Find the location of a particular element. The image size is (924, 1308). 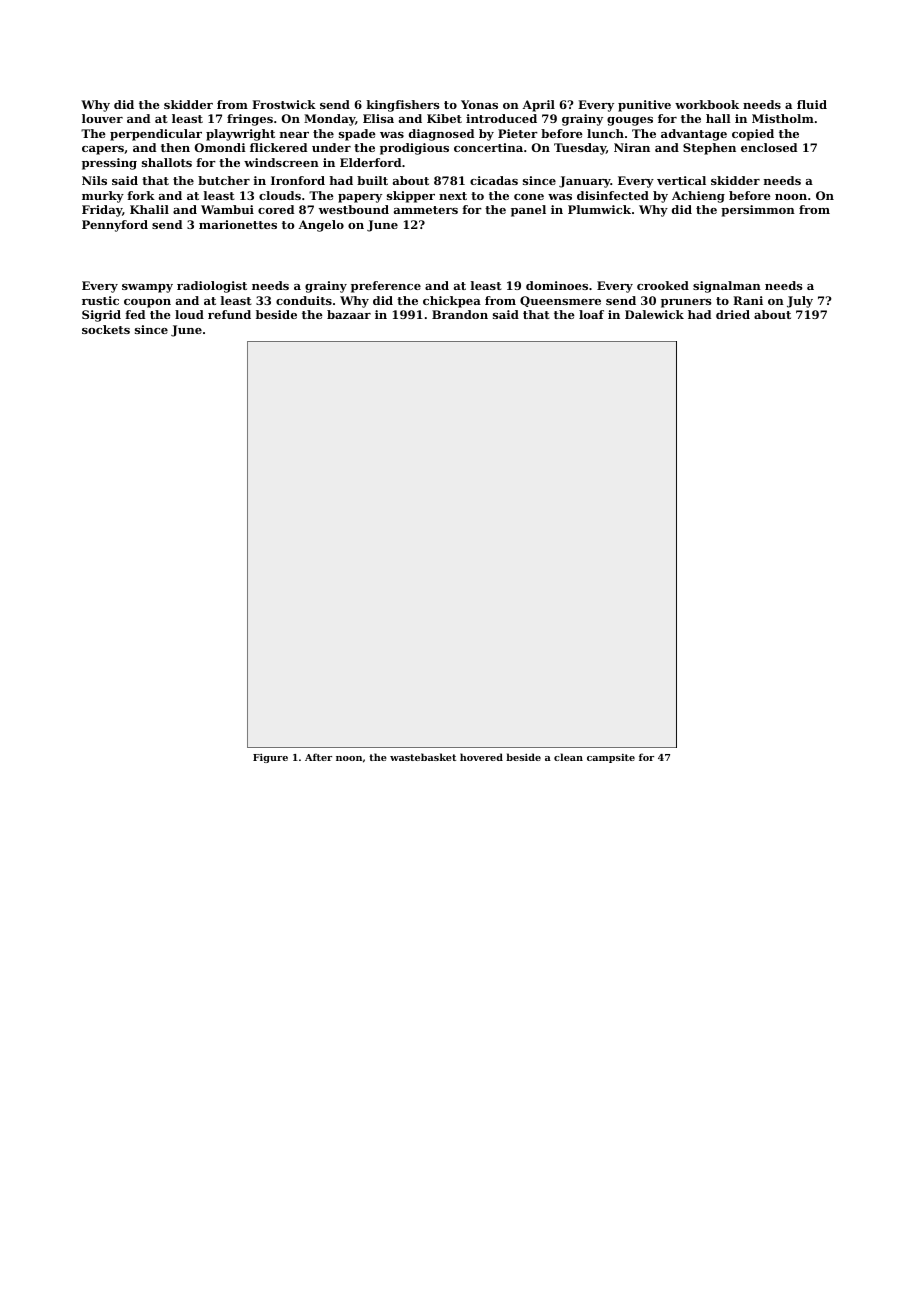

dried is located at coordinates (733, 314).
